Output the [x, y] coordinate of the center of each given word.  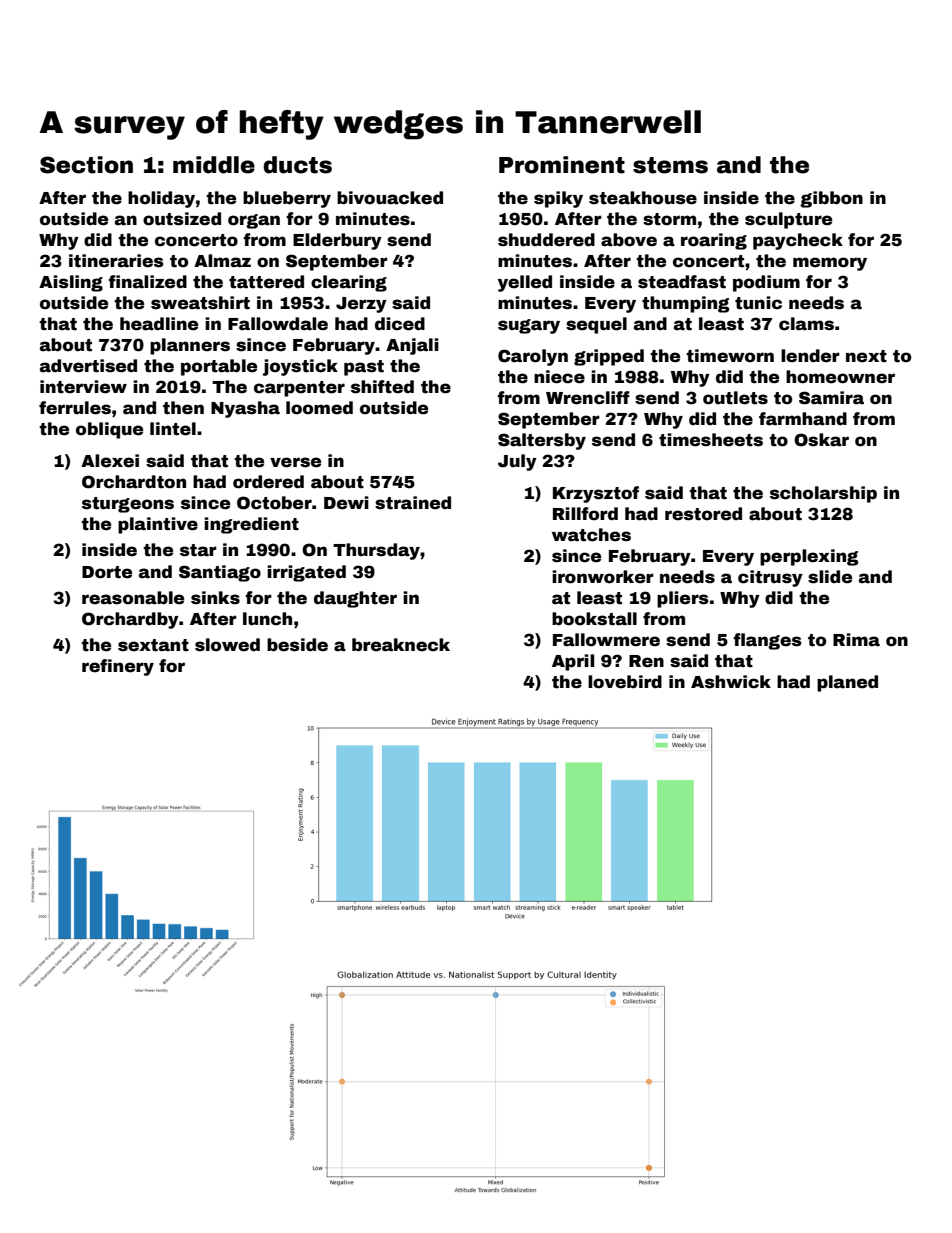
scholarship [823, 494]
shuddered [546, 240]
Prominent [562, 165]
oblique [109, 430]
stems [670, 165]
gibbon [831, 199]
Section [86, 165]
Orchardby [130, 620]
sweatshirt [200, 303]
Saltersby [542, 441]
